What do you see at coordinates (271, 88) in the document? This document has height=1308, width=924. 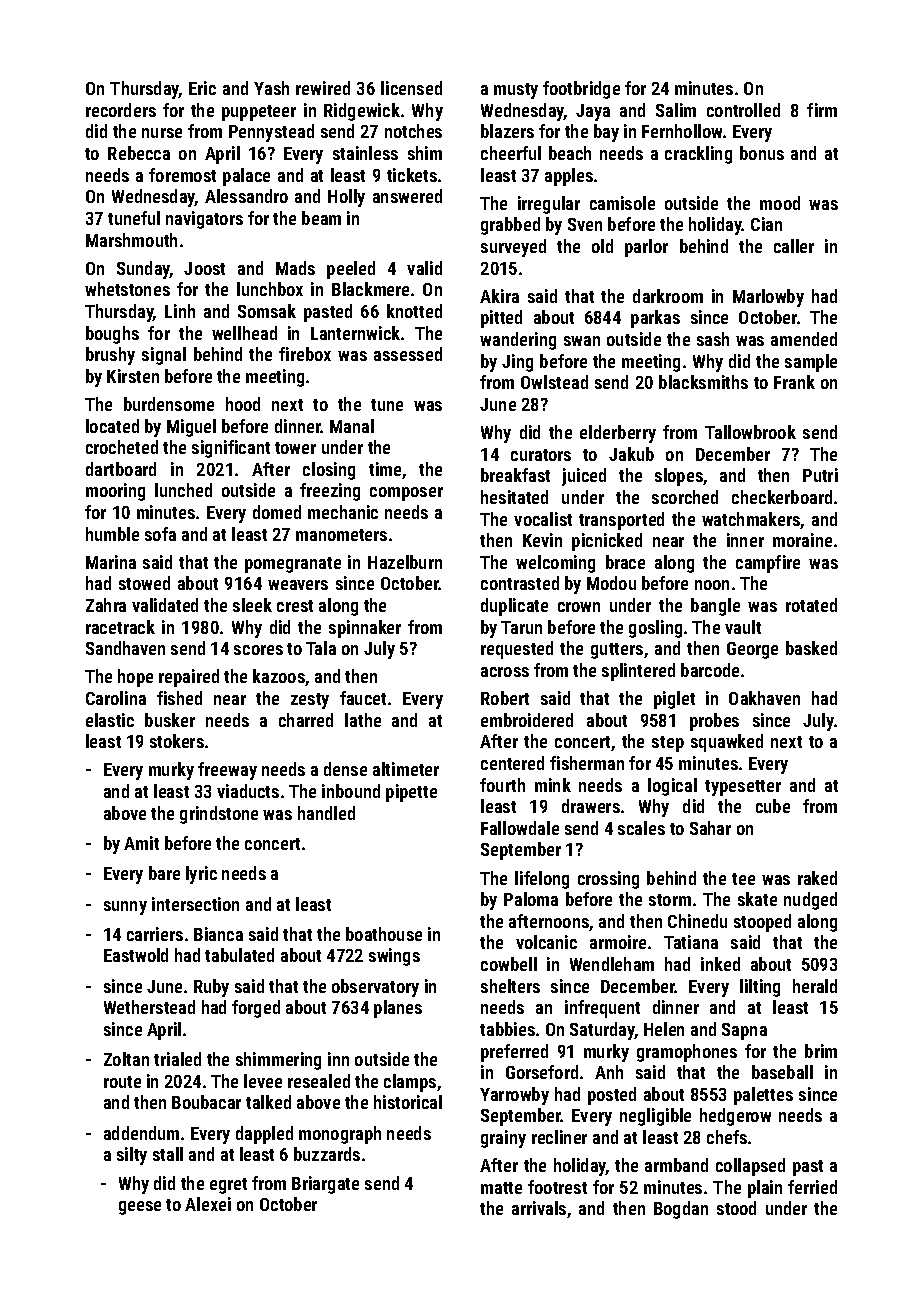 I see `Yash` at bounding box center [271, 88].
